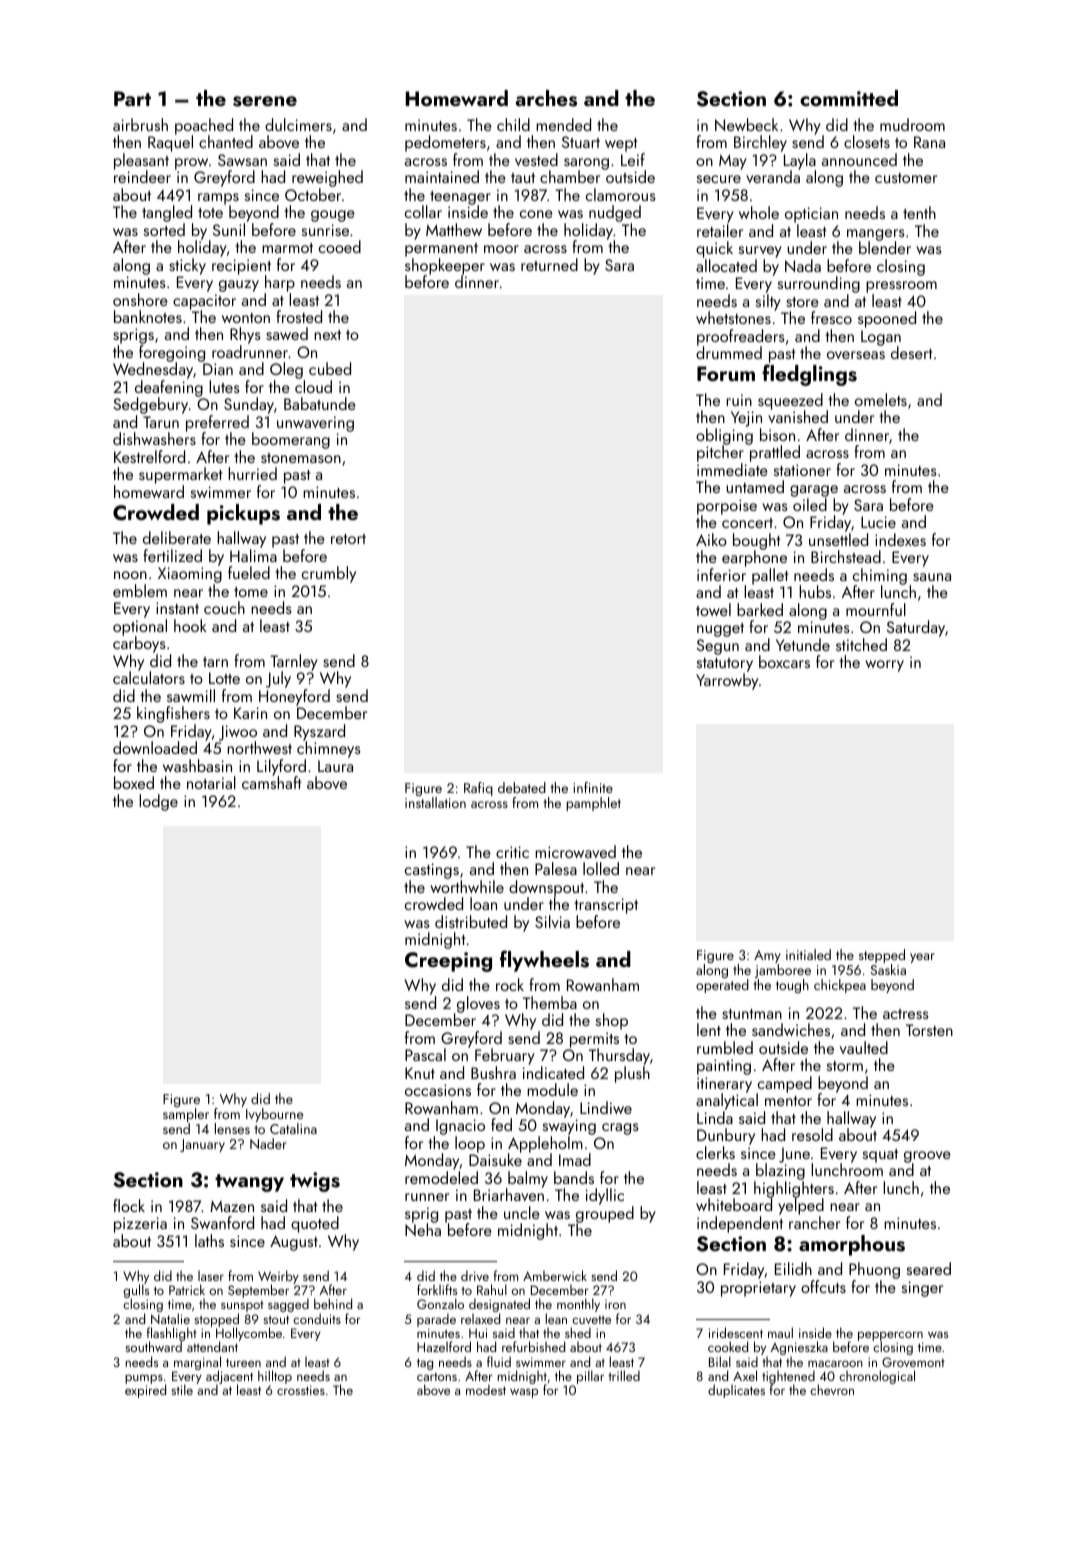 The image size is (1067, 1545). Describe the element at coordinates (615, 1304) in the screenshot. I see `iron` at that location.
